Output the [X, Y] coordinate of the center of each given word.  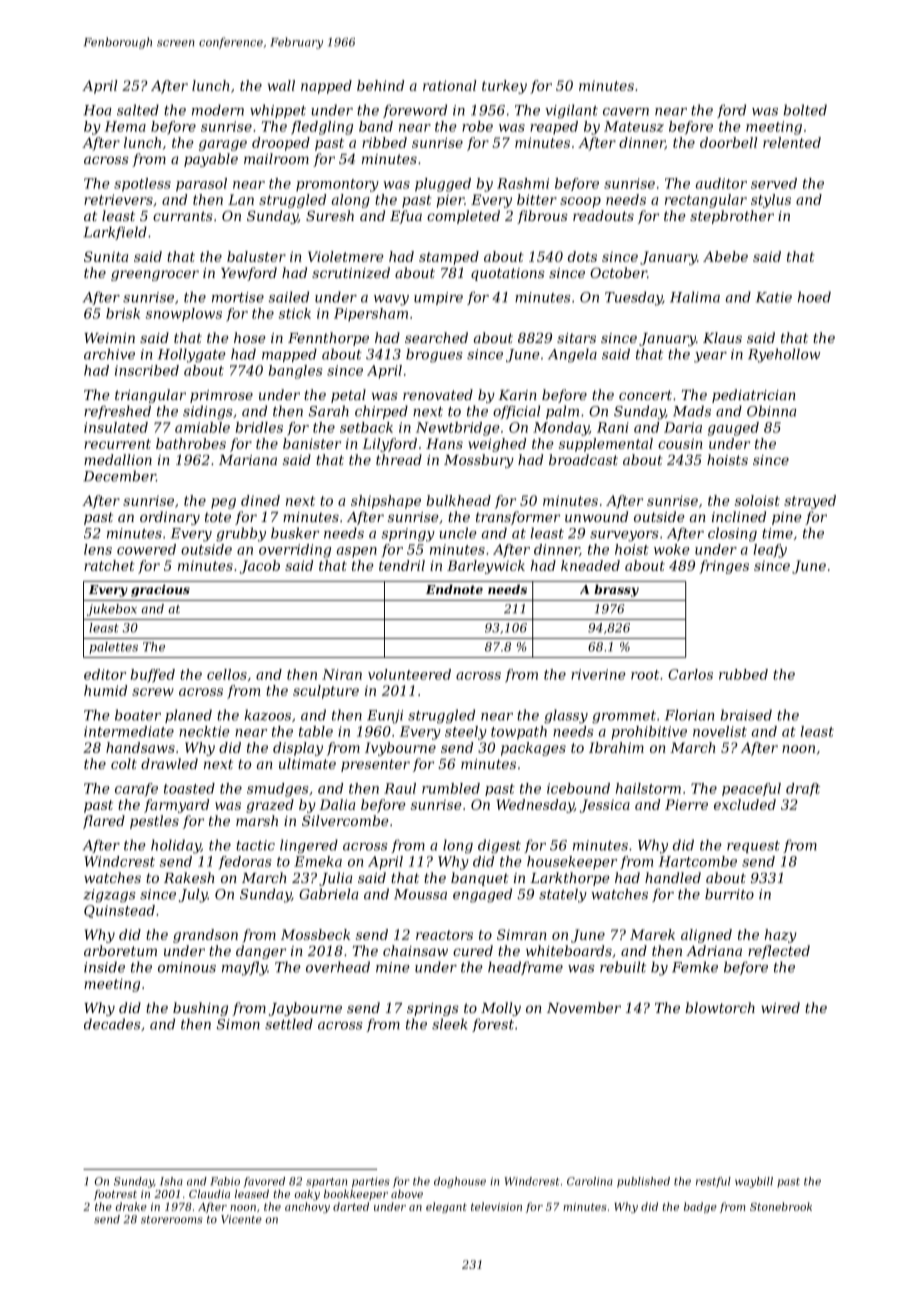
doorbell [728, 142]
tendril [402, 565]
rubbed [743, 674]
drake [131, 1206]
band [376, 126]
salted [138, 110]
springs [433, 1009]
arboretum [120, 950]
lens [98, 549]
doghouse [460, 1182]
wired [780, 1007]
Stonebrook [781, 1206]
